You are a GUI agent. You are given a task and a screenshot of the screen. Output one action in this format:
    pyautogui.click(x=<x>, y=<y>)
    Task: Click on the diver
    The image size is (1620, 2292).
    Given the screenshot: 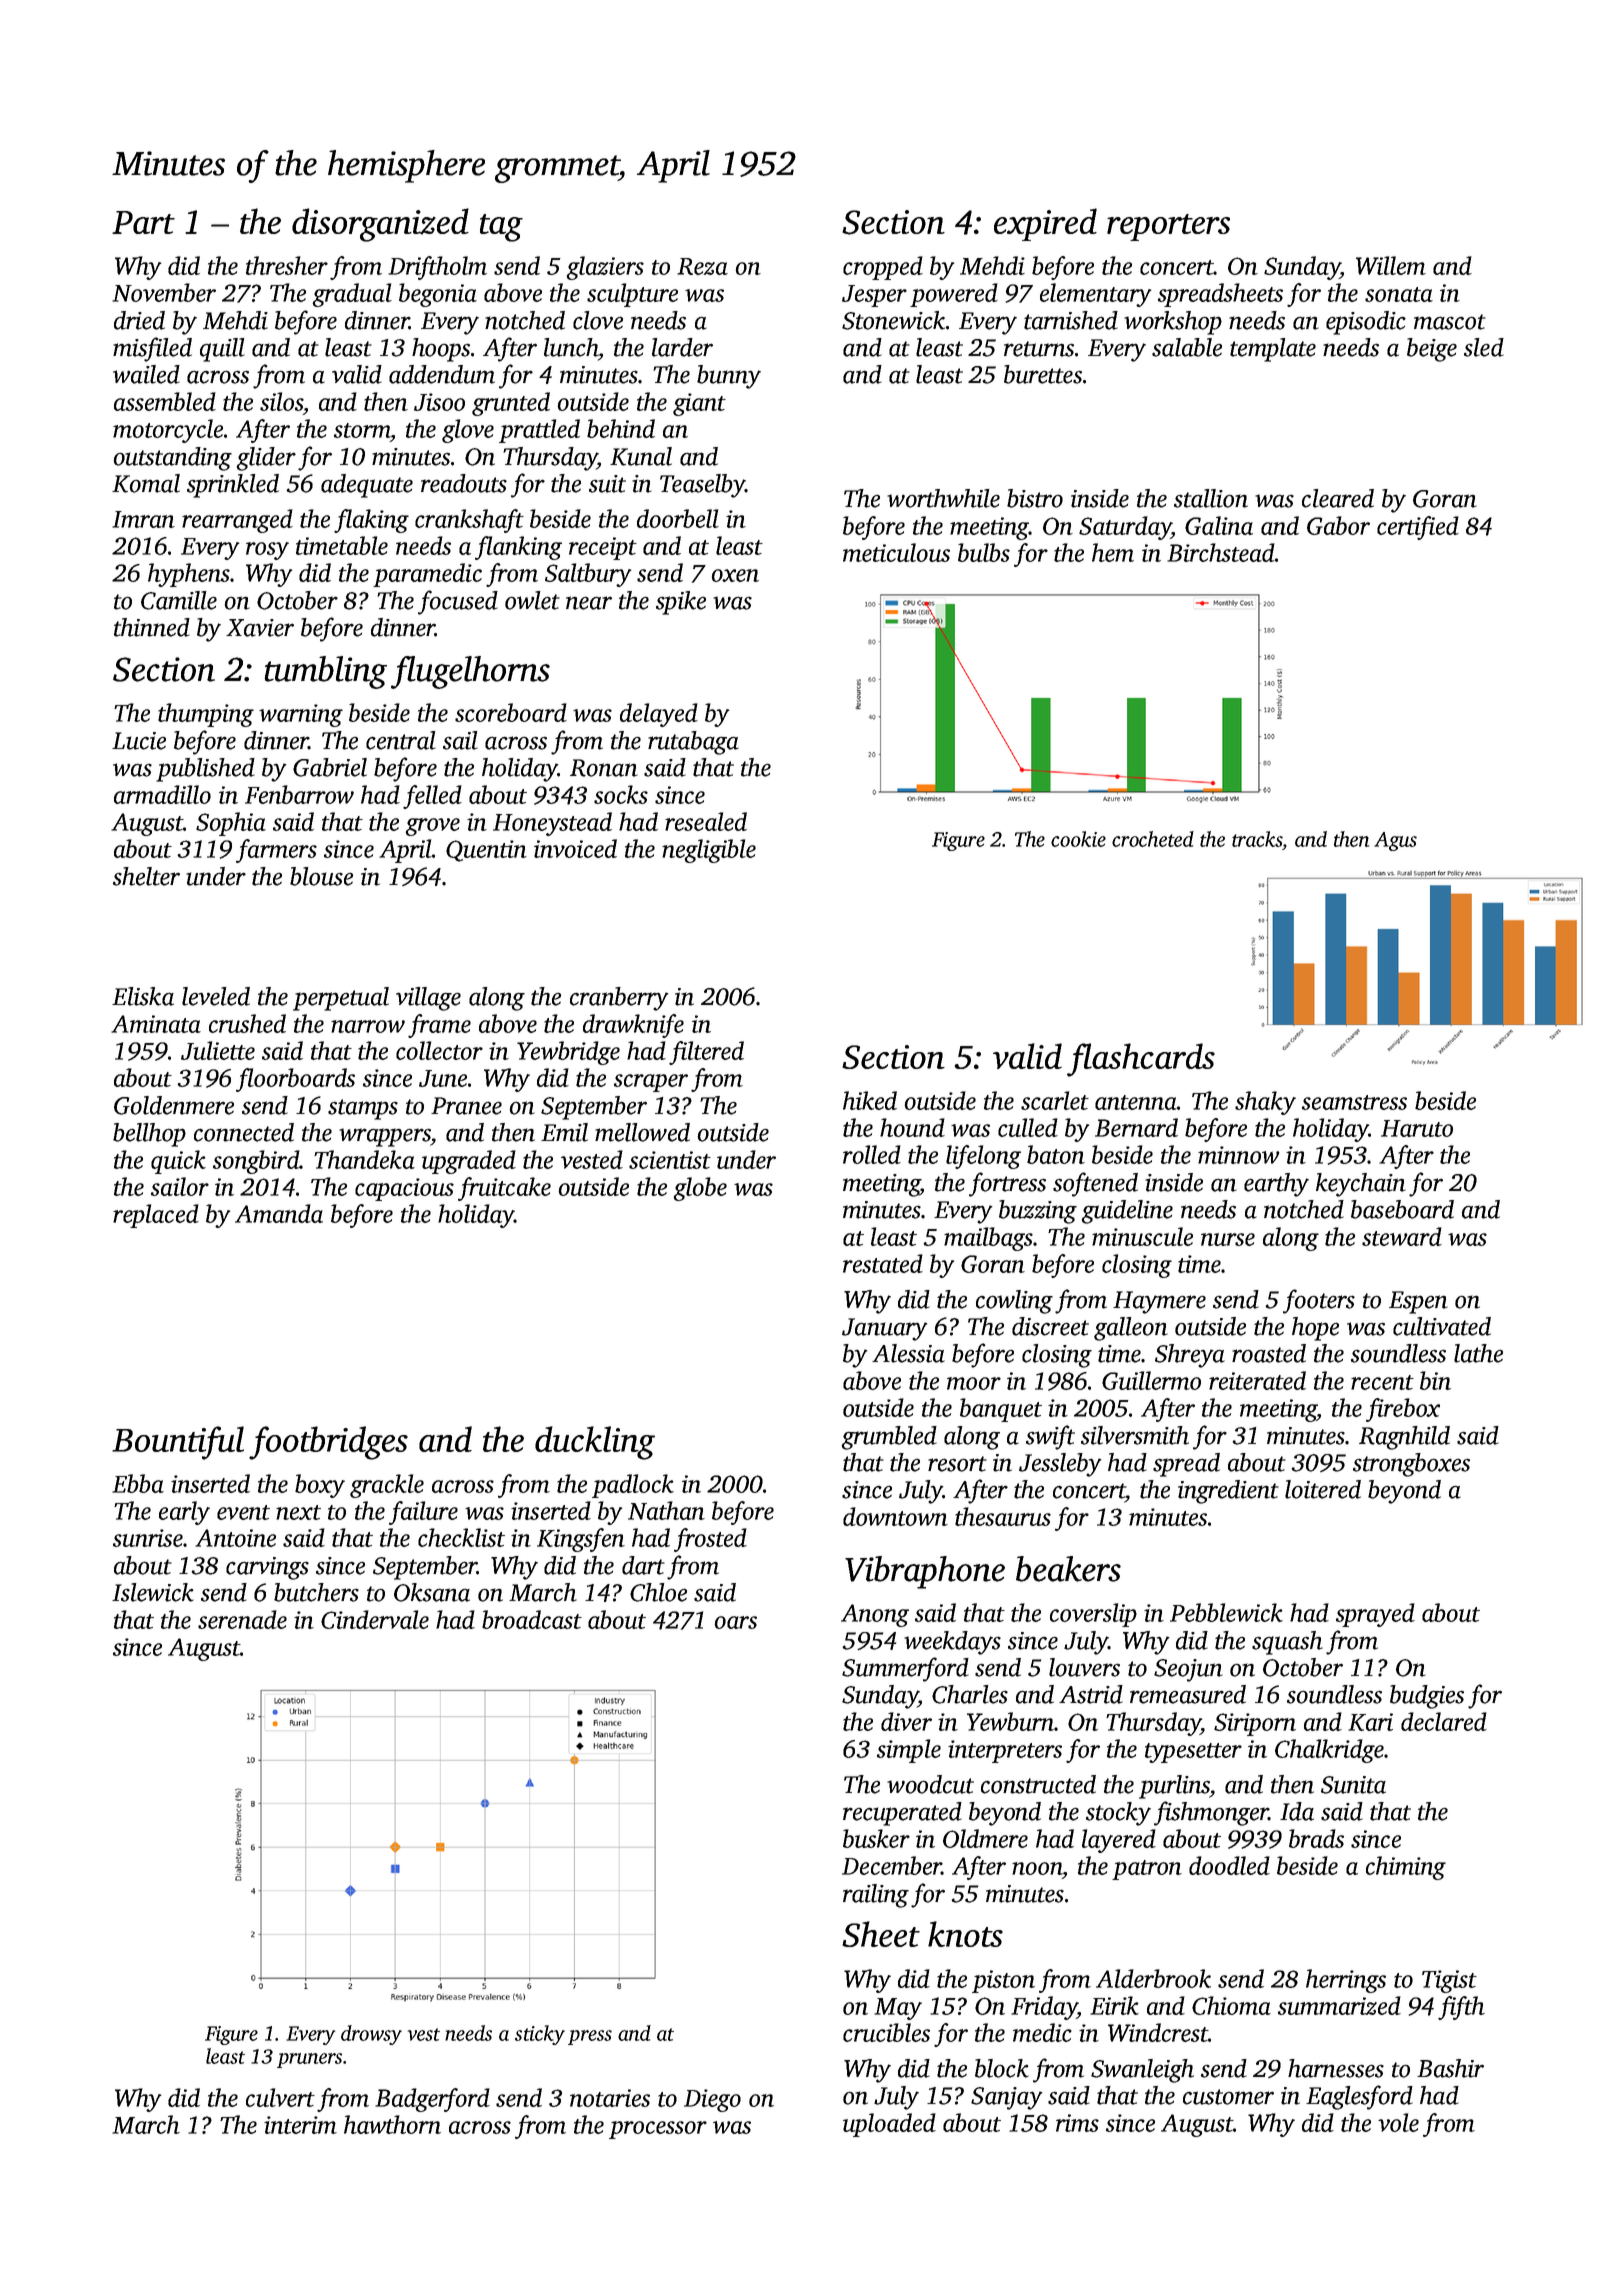 What is the action you would take?
    pyautogui.click(x=906, y=1721)
